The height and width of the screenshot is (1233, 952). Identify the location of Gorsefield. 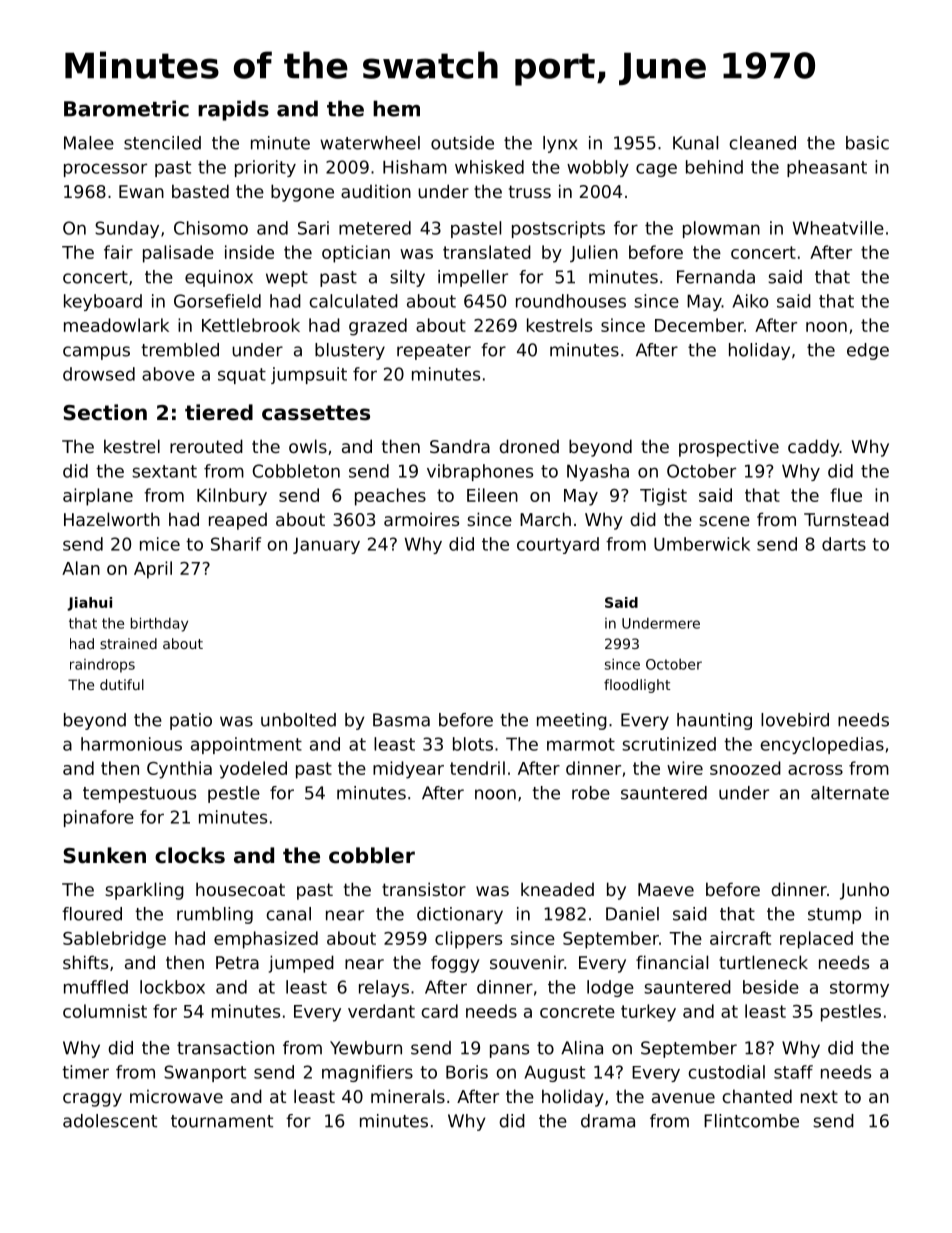
(217, 301).
